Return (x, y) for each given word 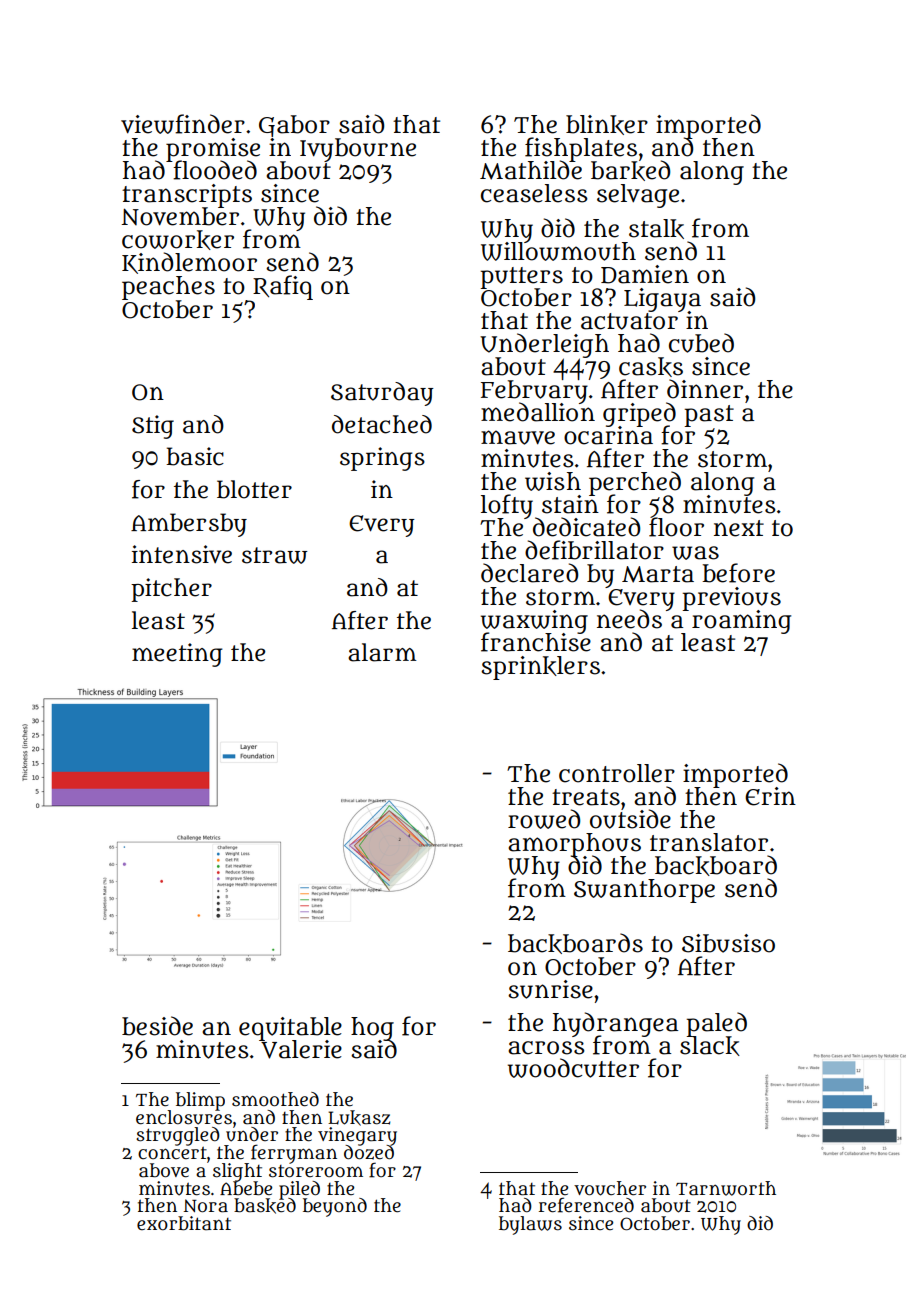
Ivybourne (358, 150)
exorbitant (184, 1223)
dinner (705, 389)
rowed (544, 819)
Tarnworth (726, 1188)
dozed (369, 1152)
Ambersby (189, 525)
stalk (656, 229)
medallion (538, 412)
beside (157, 1026)
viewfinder (183, 124)
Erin (770, 796)
